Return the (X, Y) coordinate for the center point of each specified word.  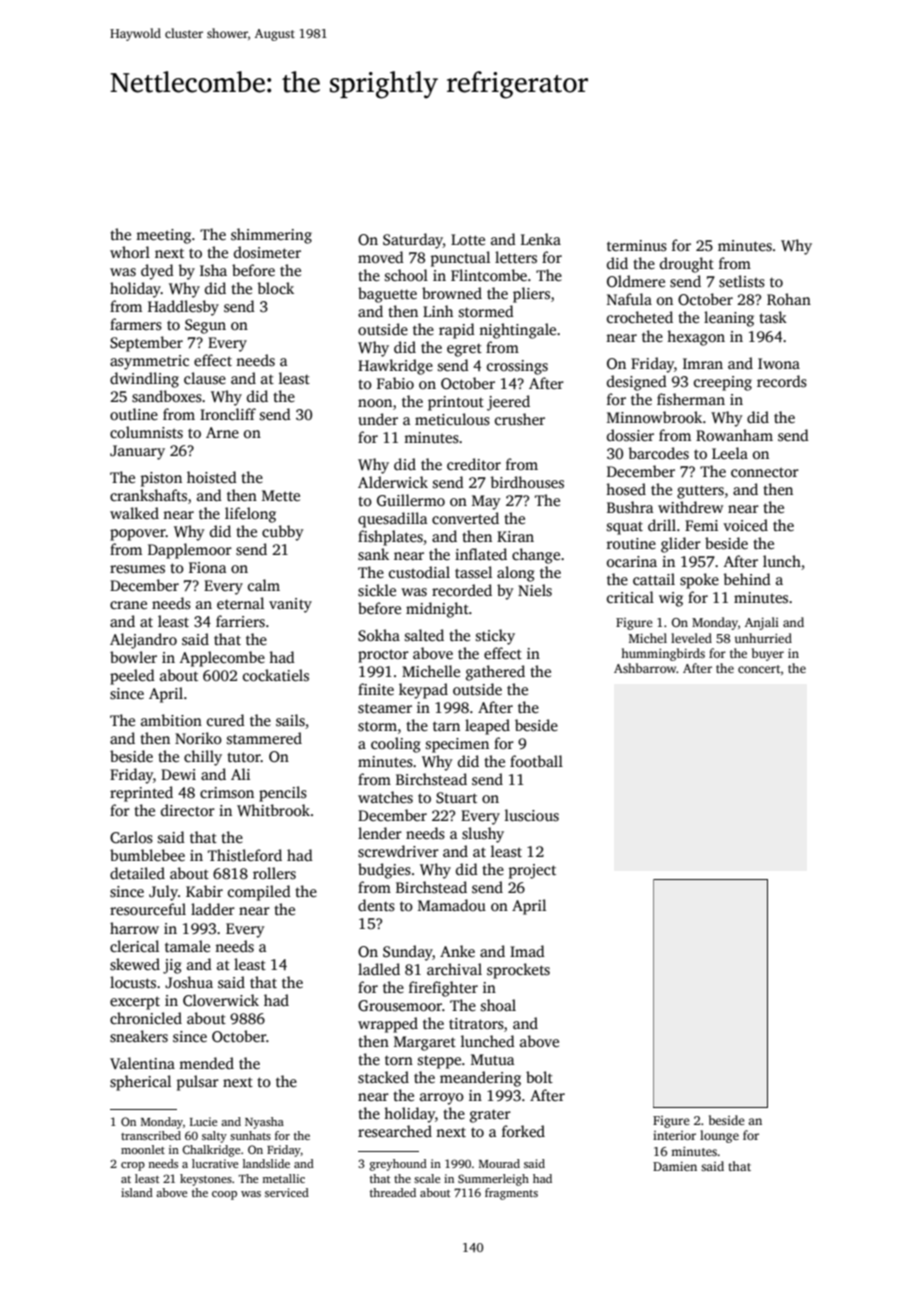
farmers (136, 324)
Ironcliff (228, 414)
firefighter (443, 989)
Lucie (203, 1121)
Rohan (789, 299)
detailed (137, 873)
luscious (532, 815)
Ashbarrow (645, 668)
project (532, 871)
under (378, 419)
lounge (719, 1136)
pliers (531, 295)
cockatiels (276, 675)
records (782, 381)
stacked (383, 1077)
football (536, 761)
